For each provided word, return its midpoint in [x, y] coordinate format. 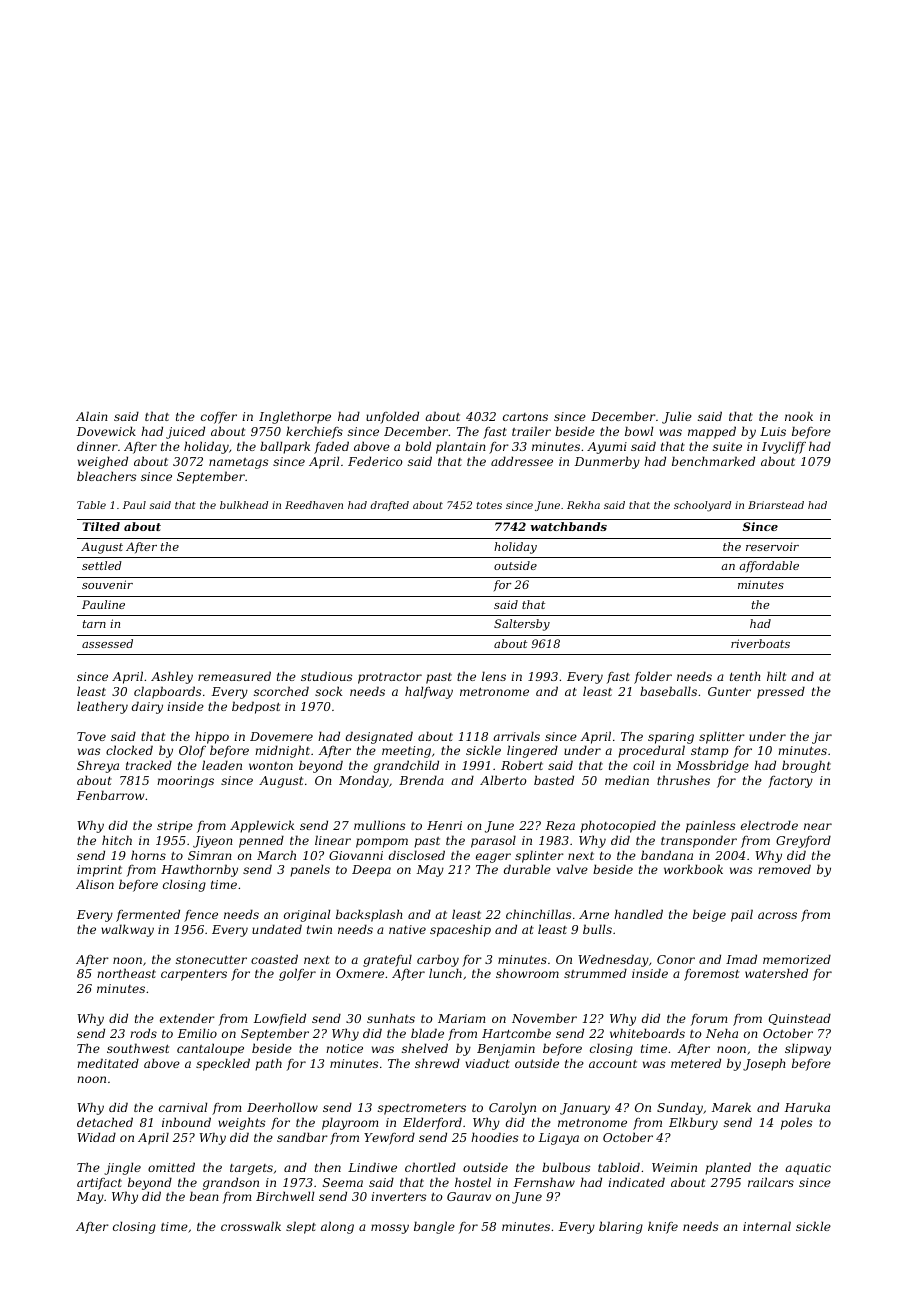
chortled [430, 1167]
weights [241, 1123]
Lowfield [280, 1019]
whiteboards [647, 1033]
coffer [219, 418]
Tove [91, 736]
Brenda [421, 780]
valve [572, 869]
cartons [525, 417]
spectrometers [422, 1109]
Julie [677, 417]
